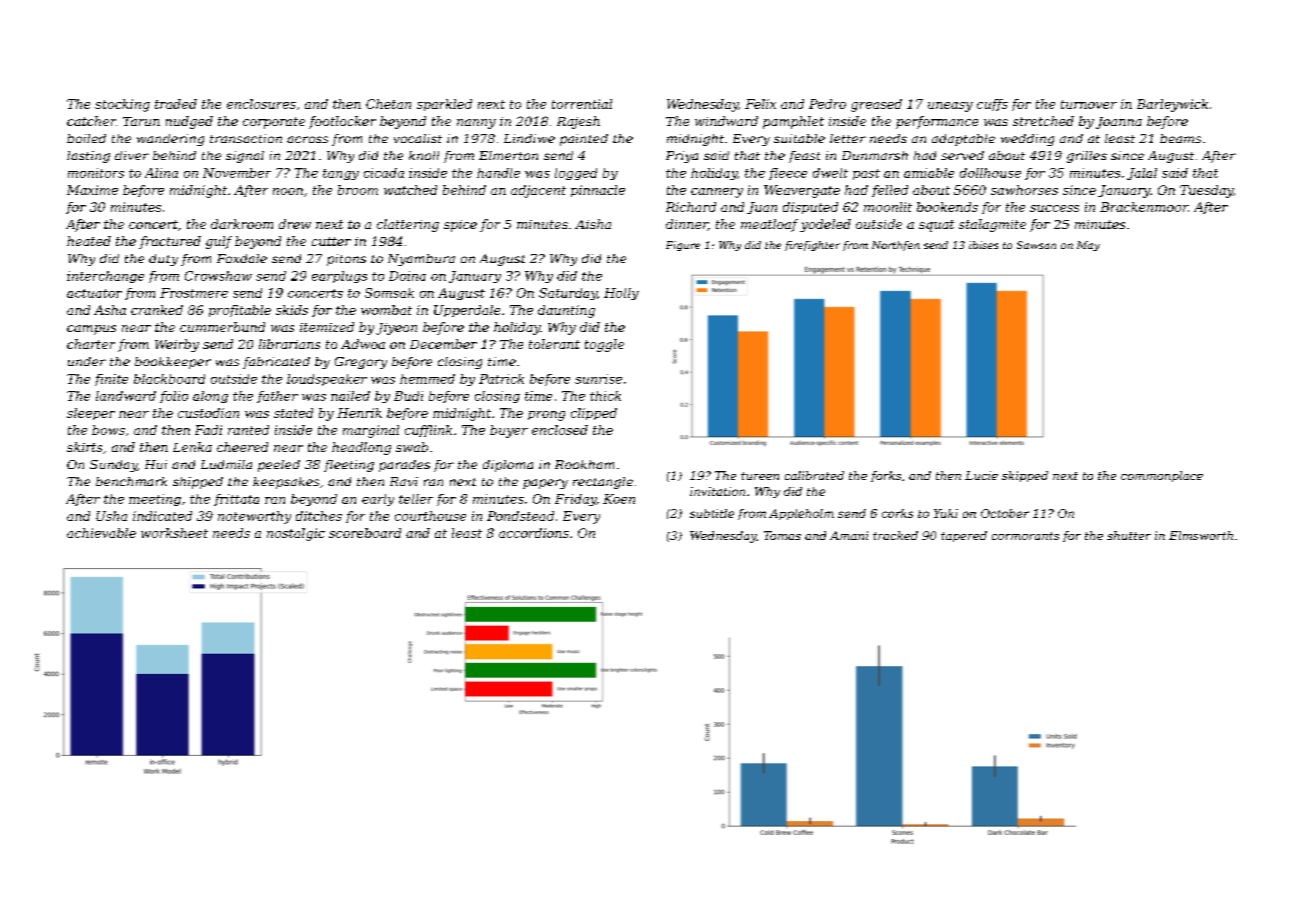 The image size is (1308, 924). Describe the element at coordinates (560, 430) in the screenshot. I see `enclosed` at that location.
